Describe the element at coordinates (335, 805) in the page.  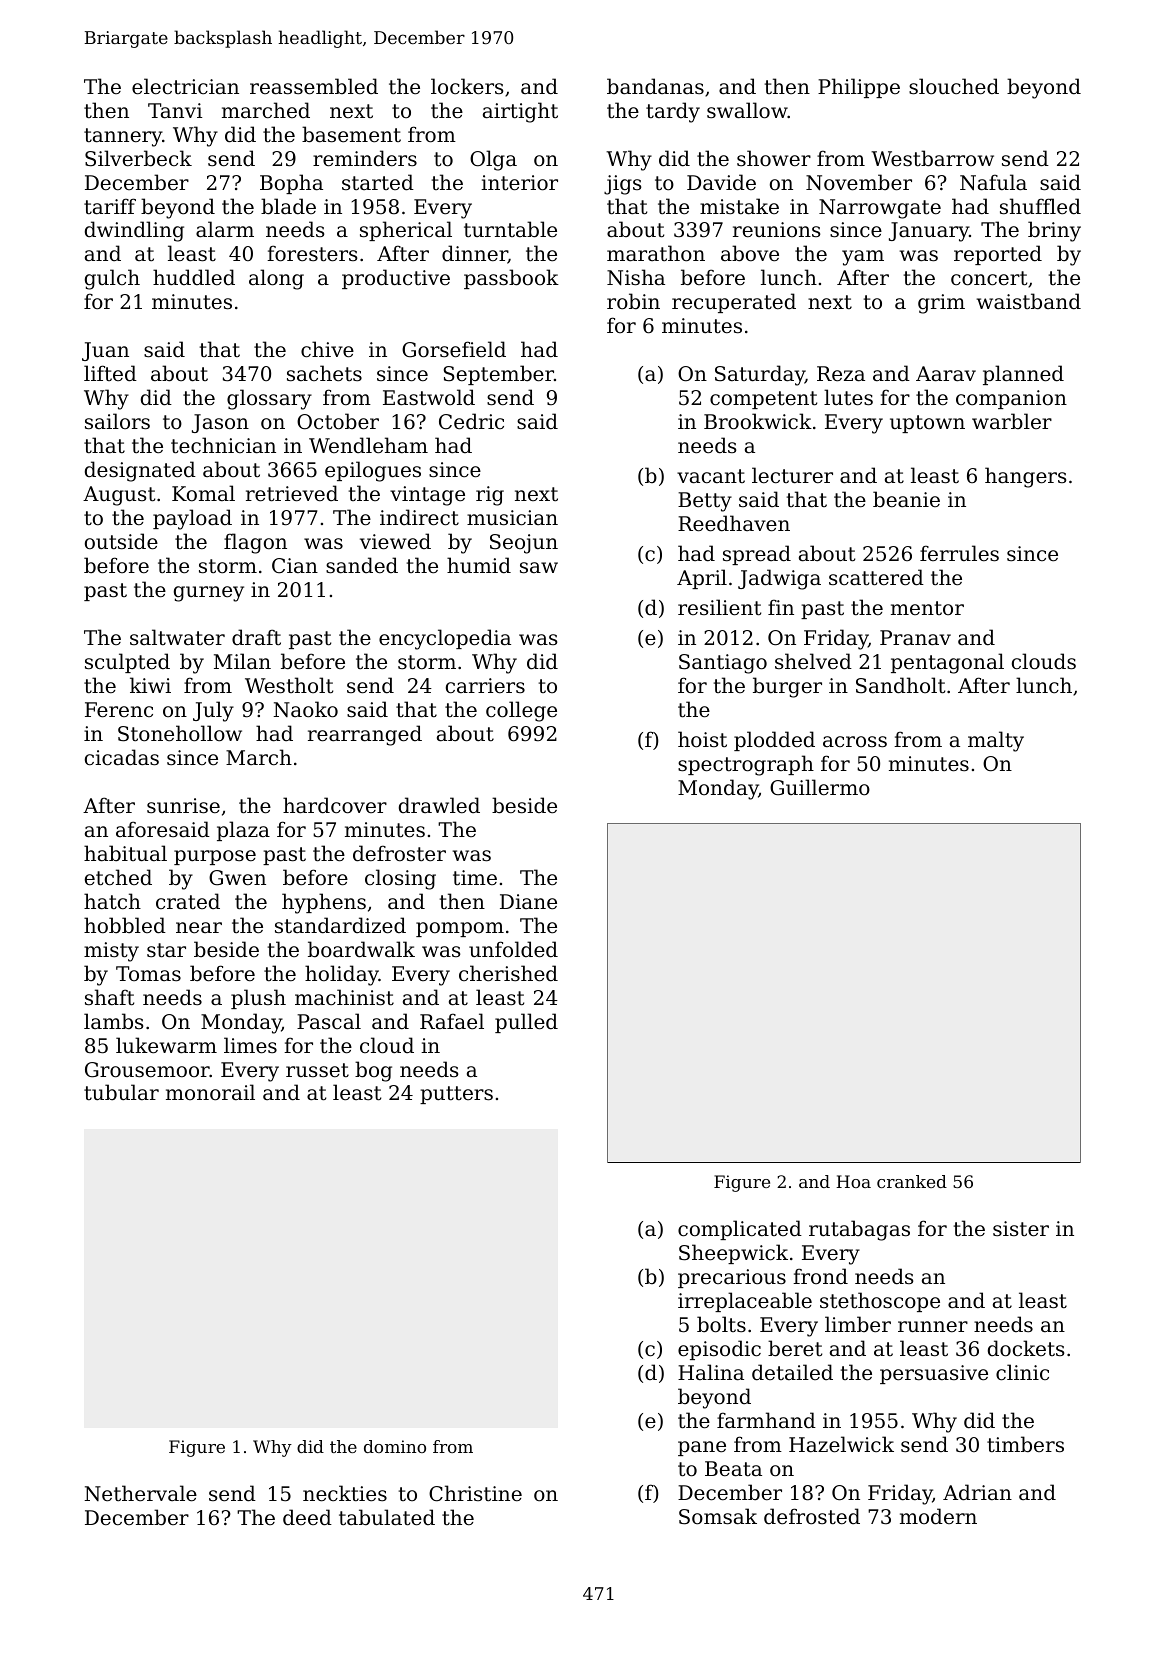
I see `hardcover` at that location.
